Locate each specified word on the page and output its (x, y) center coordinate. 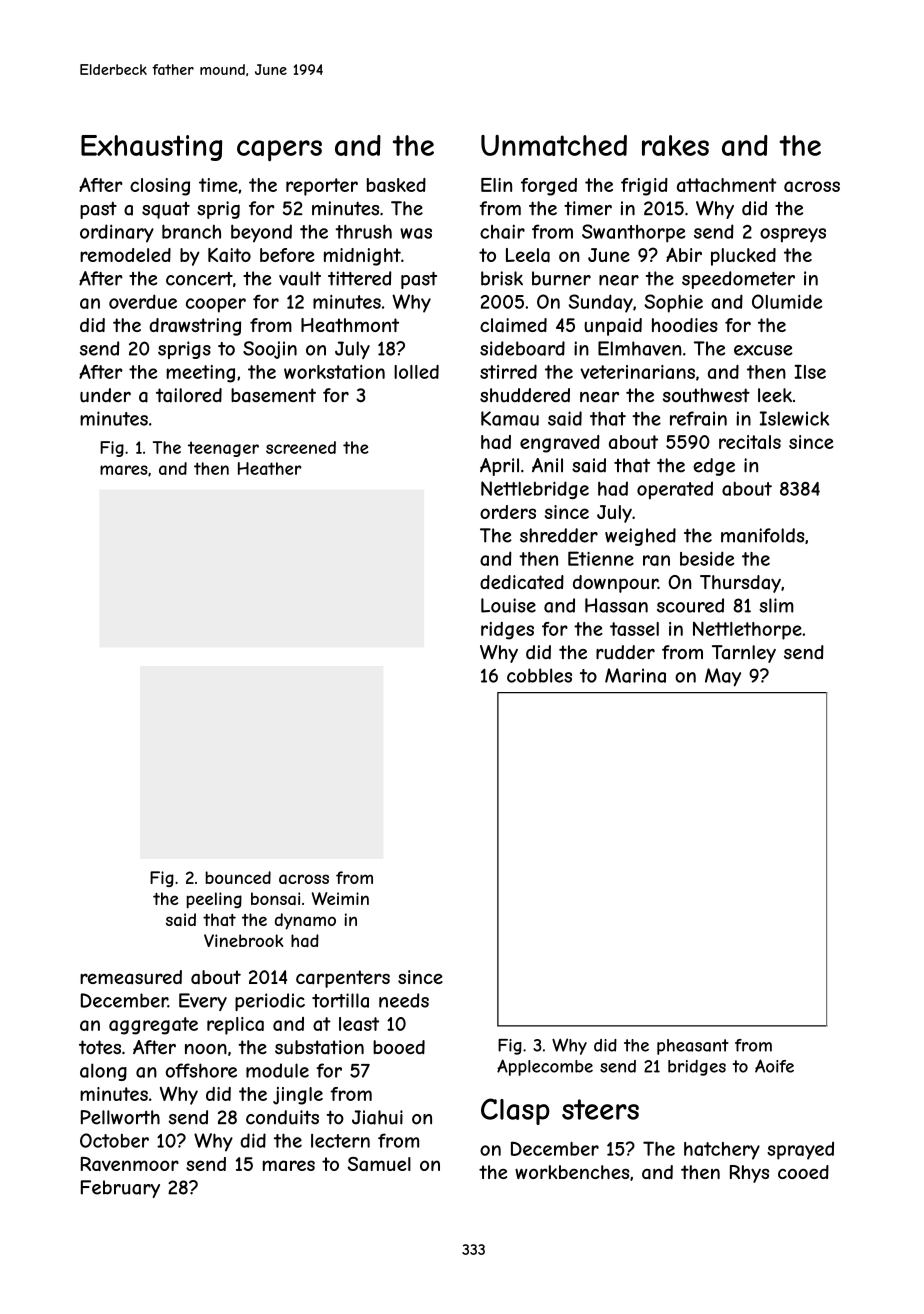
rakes (675, 145)
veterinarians (637, 372)
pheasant (693, 1047)
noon (206, 1049)
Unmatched (554, 145)
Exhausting (151, 148)
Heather (269, 468)
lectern (340, 1141)
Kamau (510, 418)
